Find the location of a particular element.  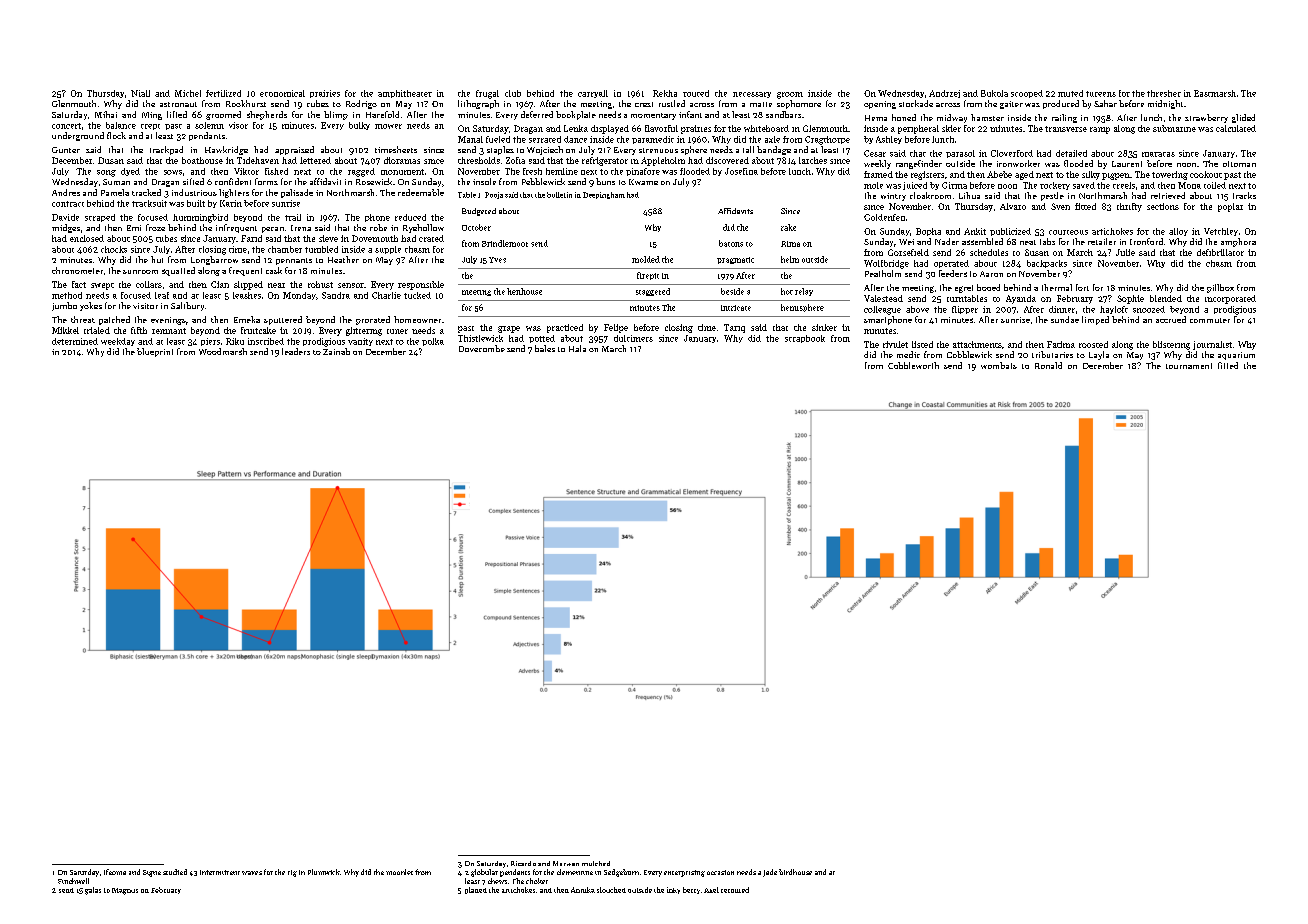

Rekha is located at coordinates (665, 93).
